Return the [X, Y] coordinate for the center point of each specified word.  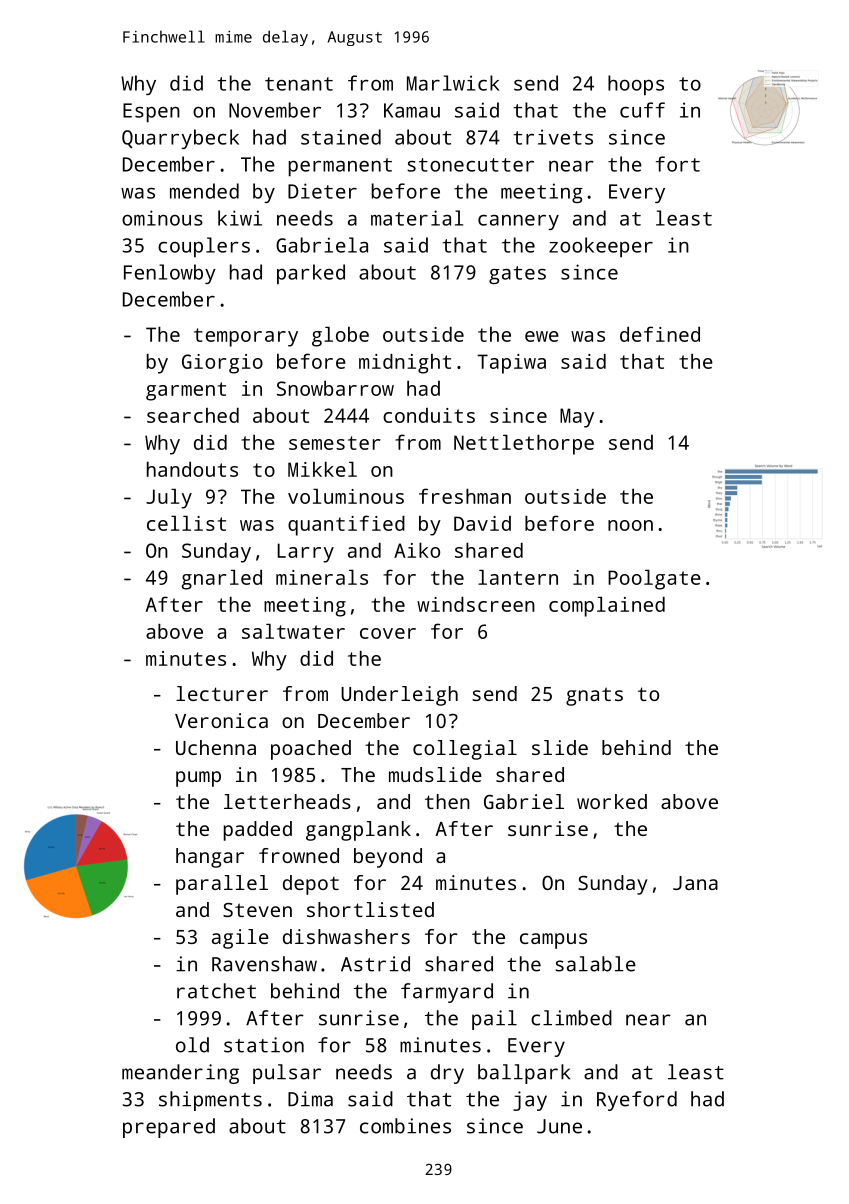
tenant [299, 84]
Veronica [221, 720]
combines [405, 1126]
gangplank [358, 831]
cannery [518, 222]
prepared [169, 1128]
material [417, 218]
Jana [695, 883]
